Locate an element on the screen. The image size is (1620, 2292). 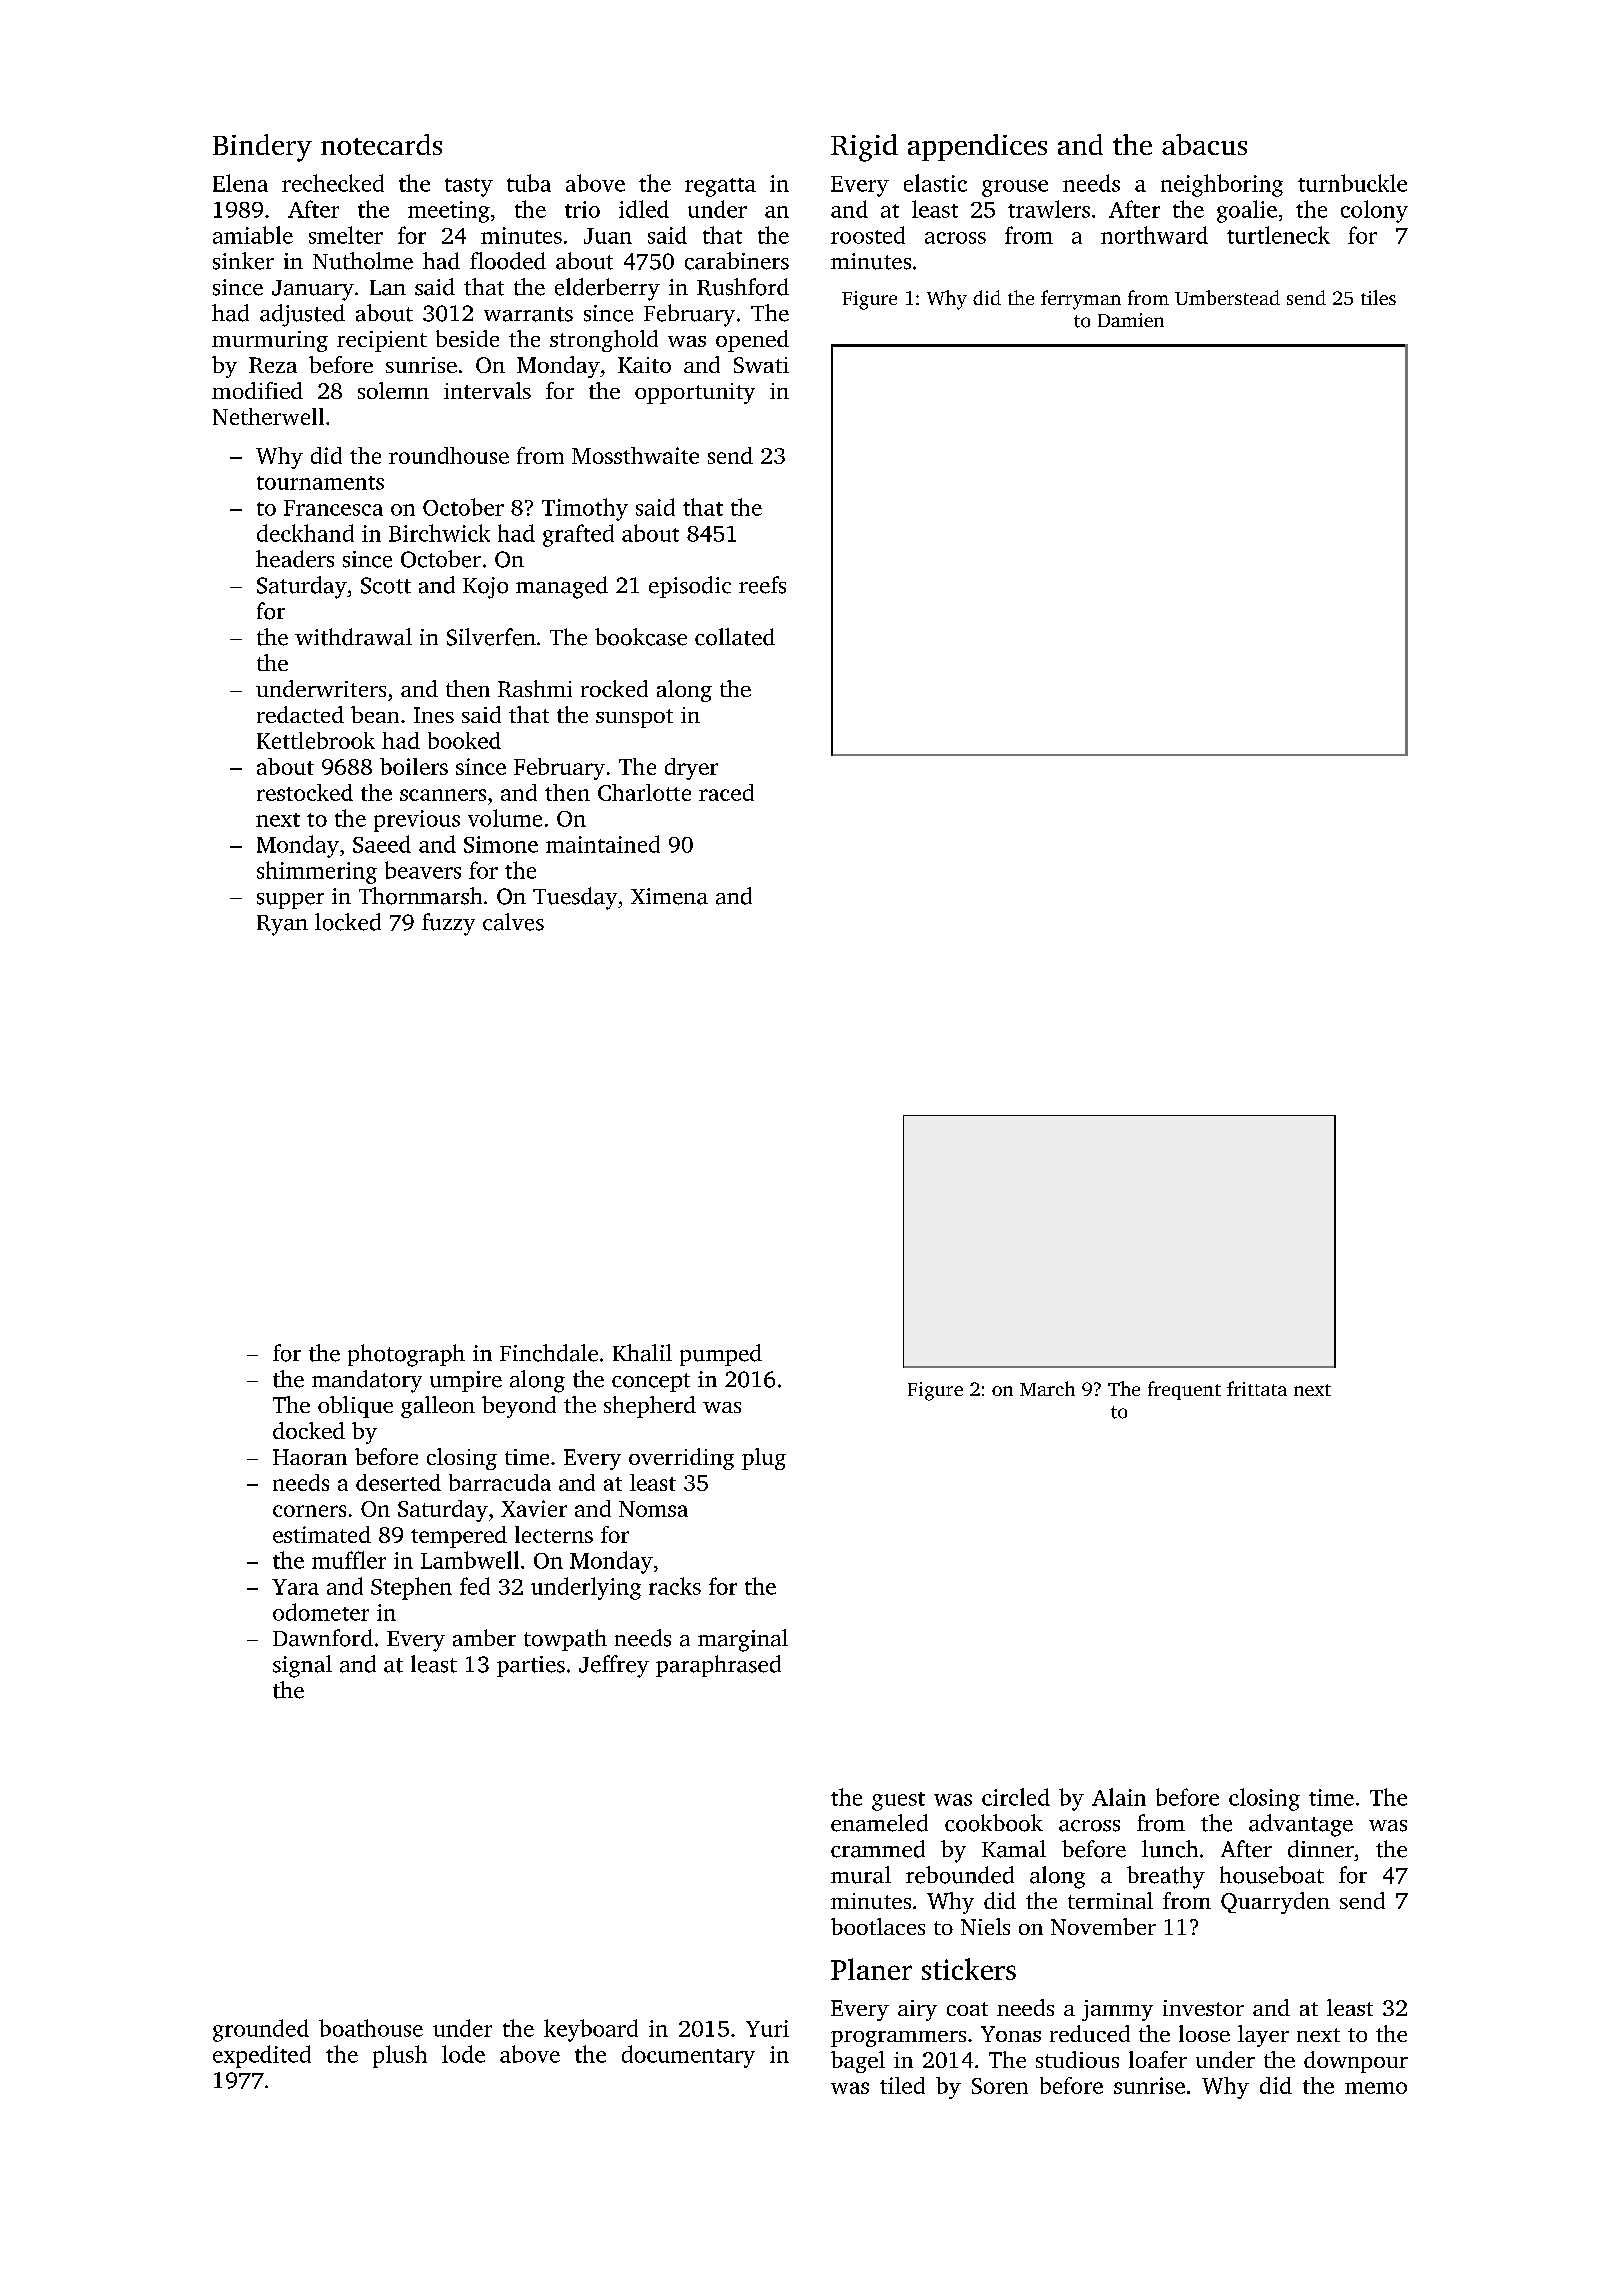
collated is located at coordinates (735, 637).
